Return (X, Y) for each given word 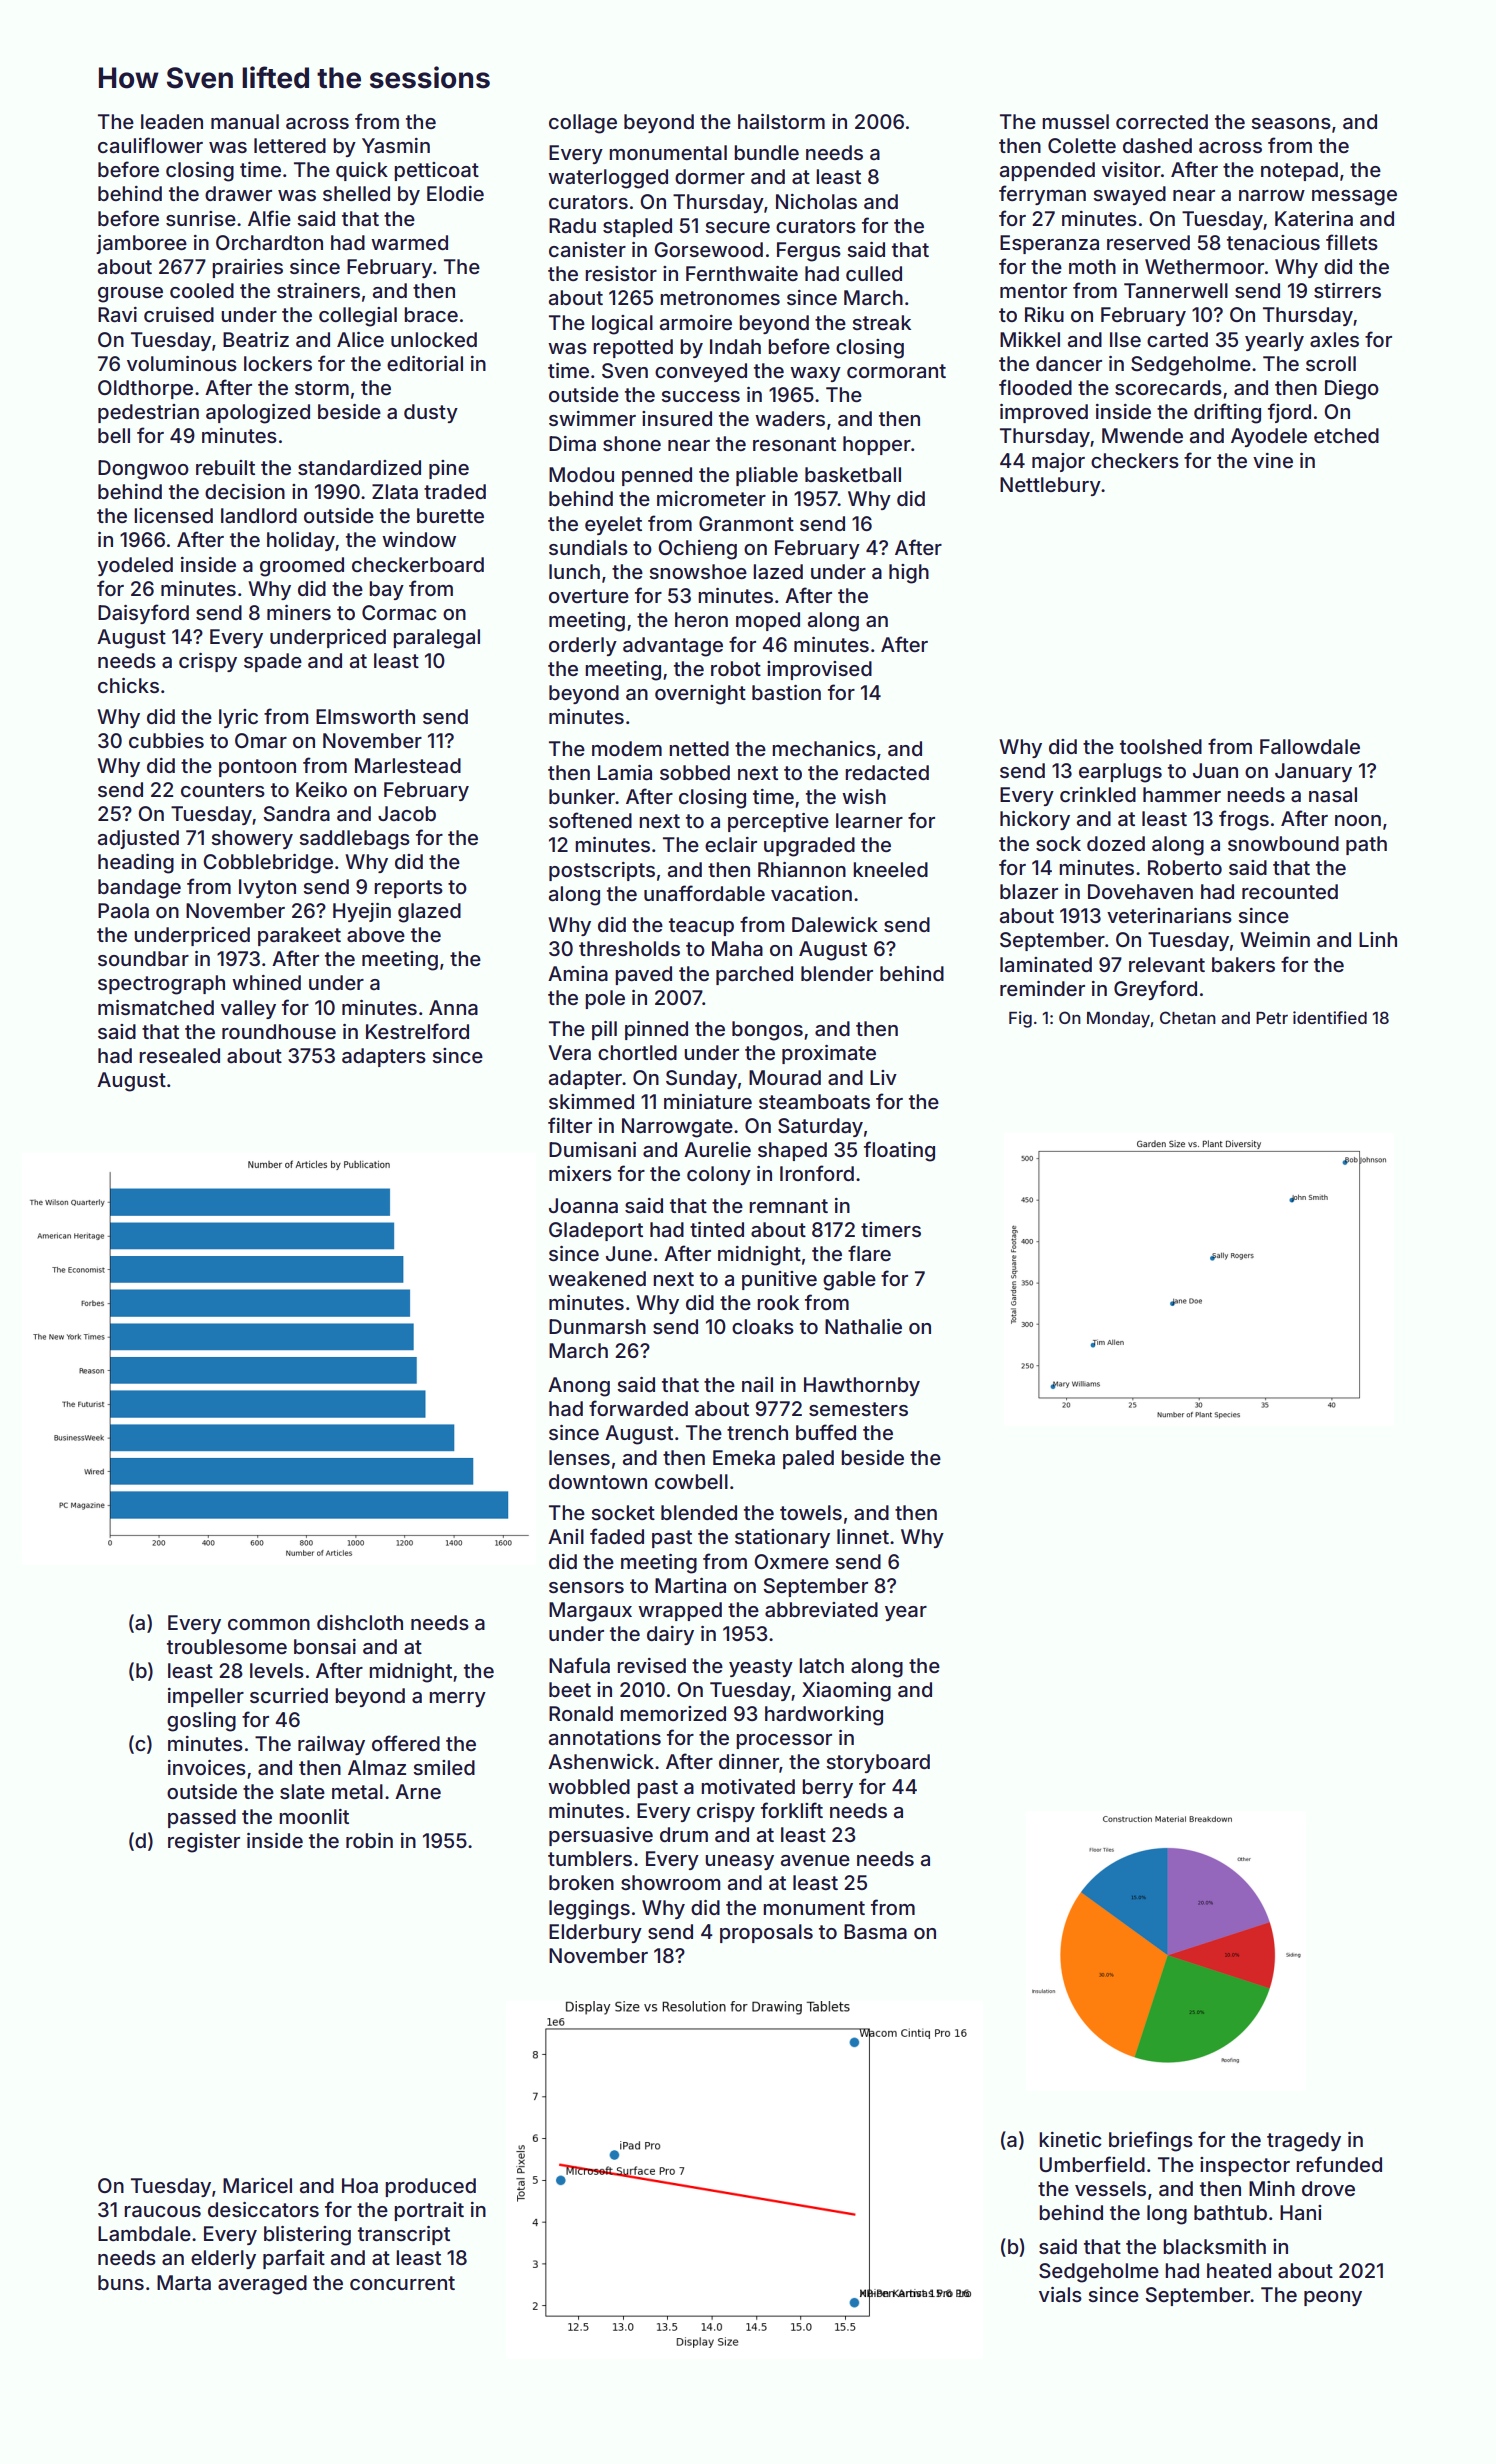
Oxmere (791, 1561)
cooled (202, 290)
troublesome (227, 1646)
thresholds (629, 948)
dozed (1116, 843)
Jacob (407, 813)
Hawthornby (862, 1386)
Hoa (360, 2185)
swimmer (592, 418)
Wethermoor (1204, 266)
